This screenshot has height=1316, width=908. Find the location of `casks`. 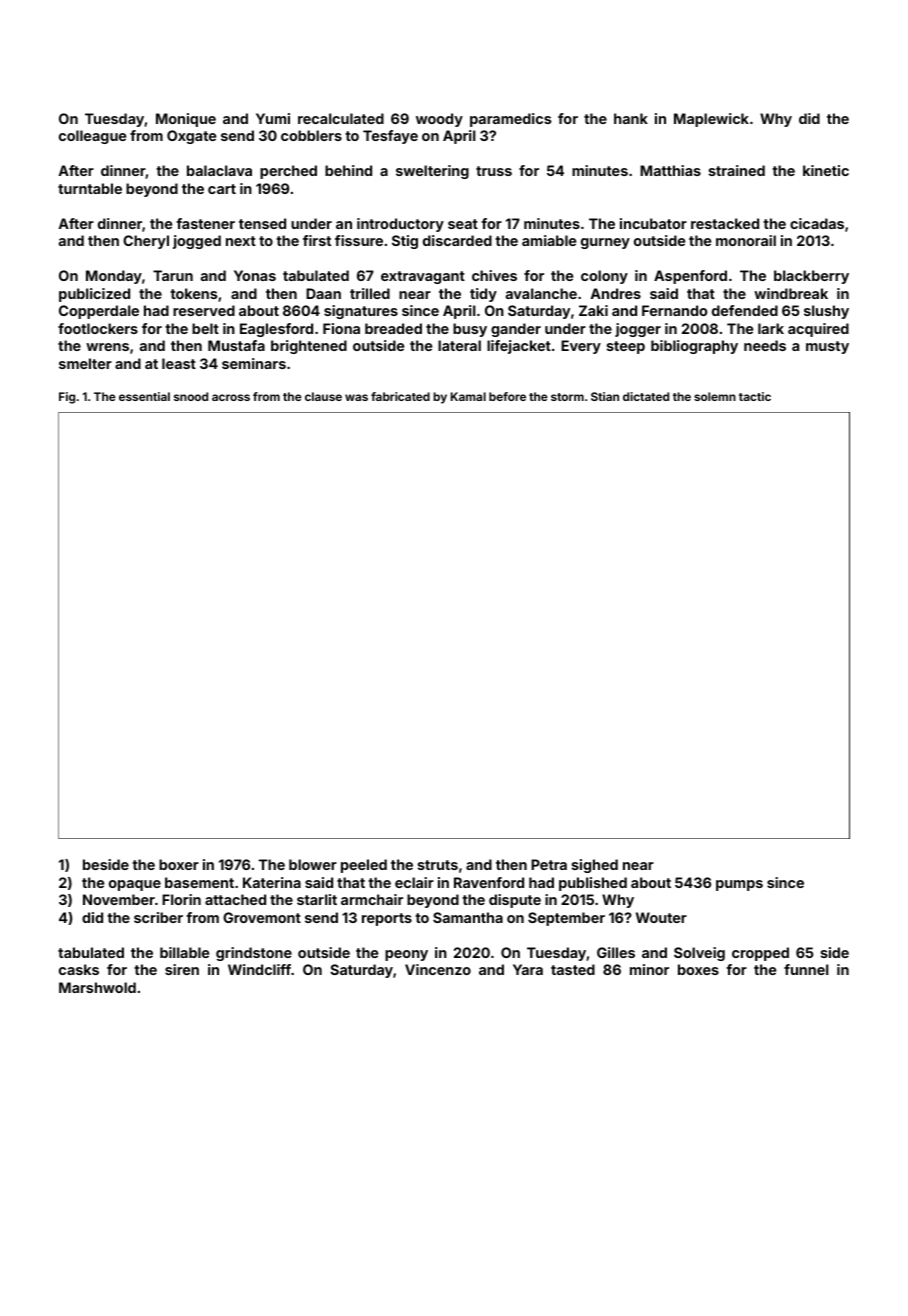

casks is located at coordinates (79, 969).
